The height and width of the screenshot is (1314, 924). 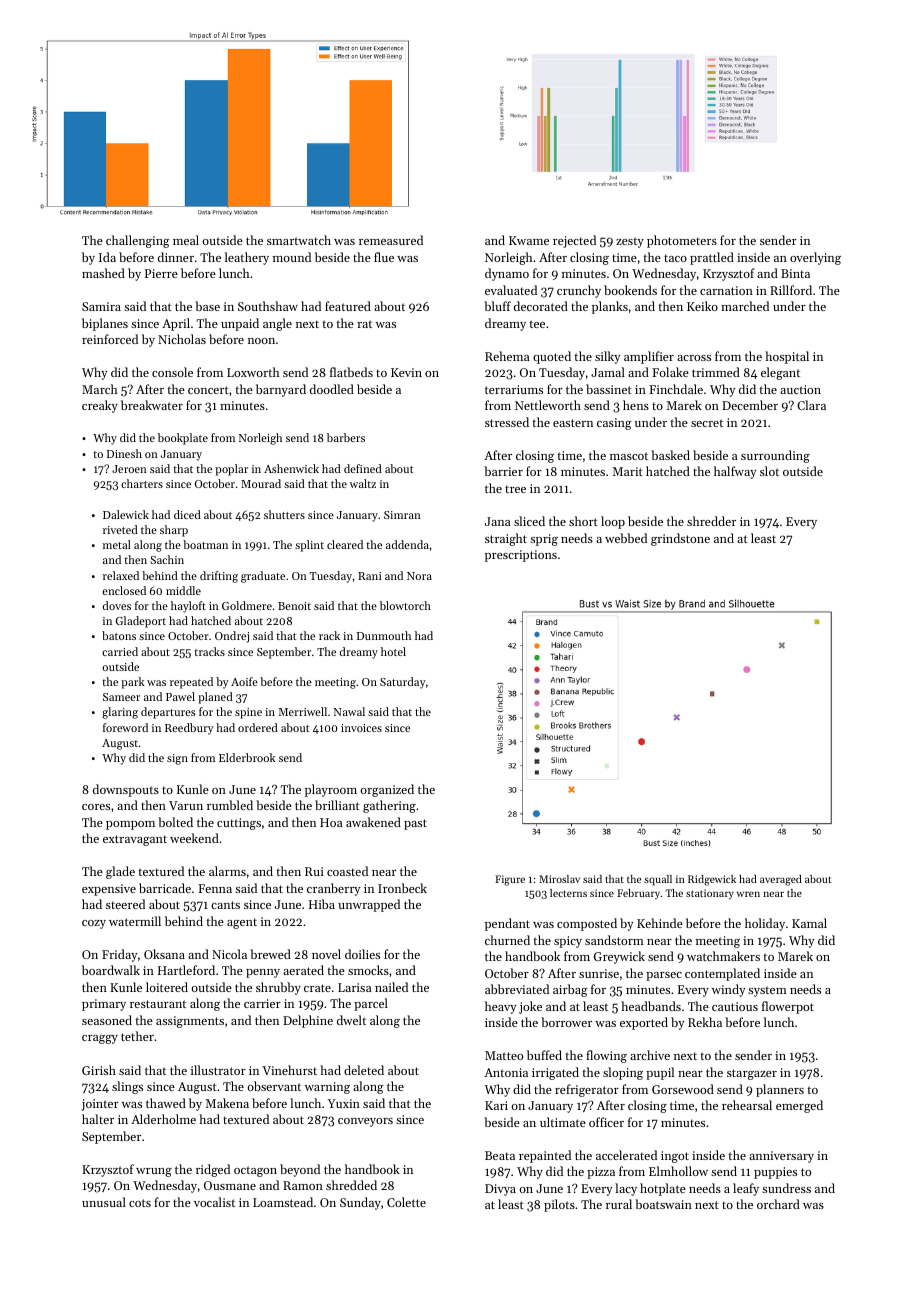 What do you see at coordinates (787, 357) in the screenshot?
I see `hospital` at bounding box center [787, 357].
